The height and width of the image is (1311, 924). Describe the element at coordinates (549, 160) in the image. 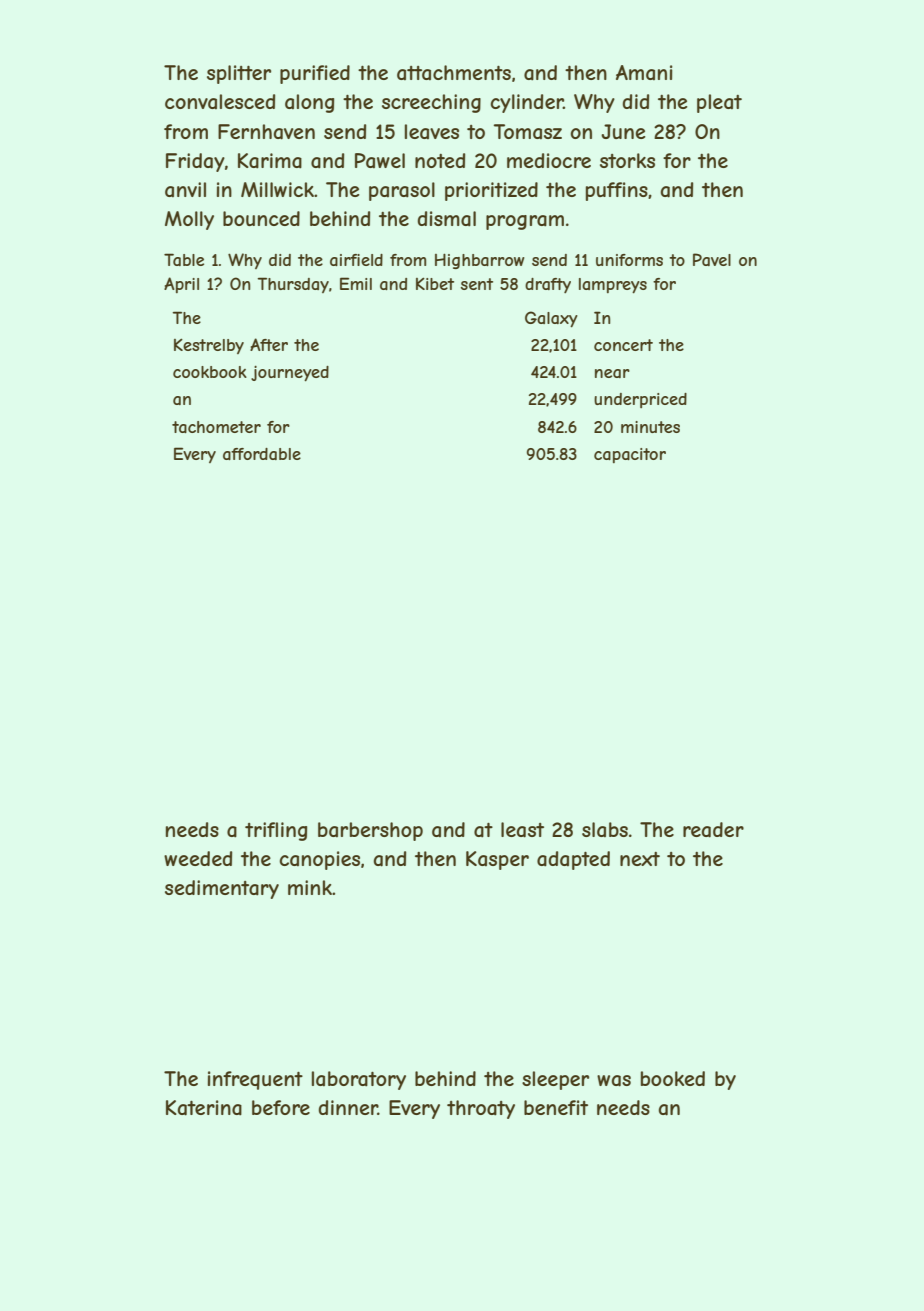

I see `mediocre` at that location.
